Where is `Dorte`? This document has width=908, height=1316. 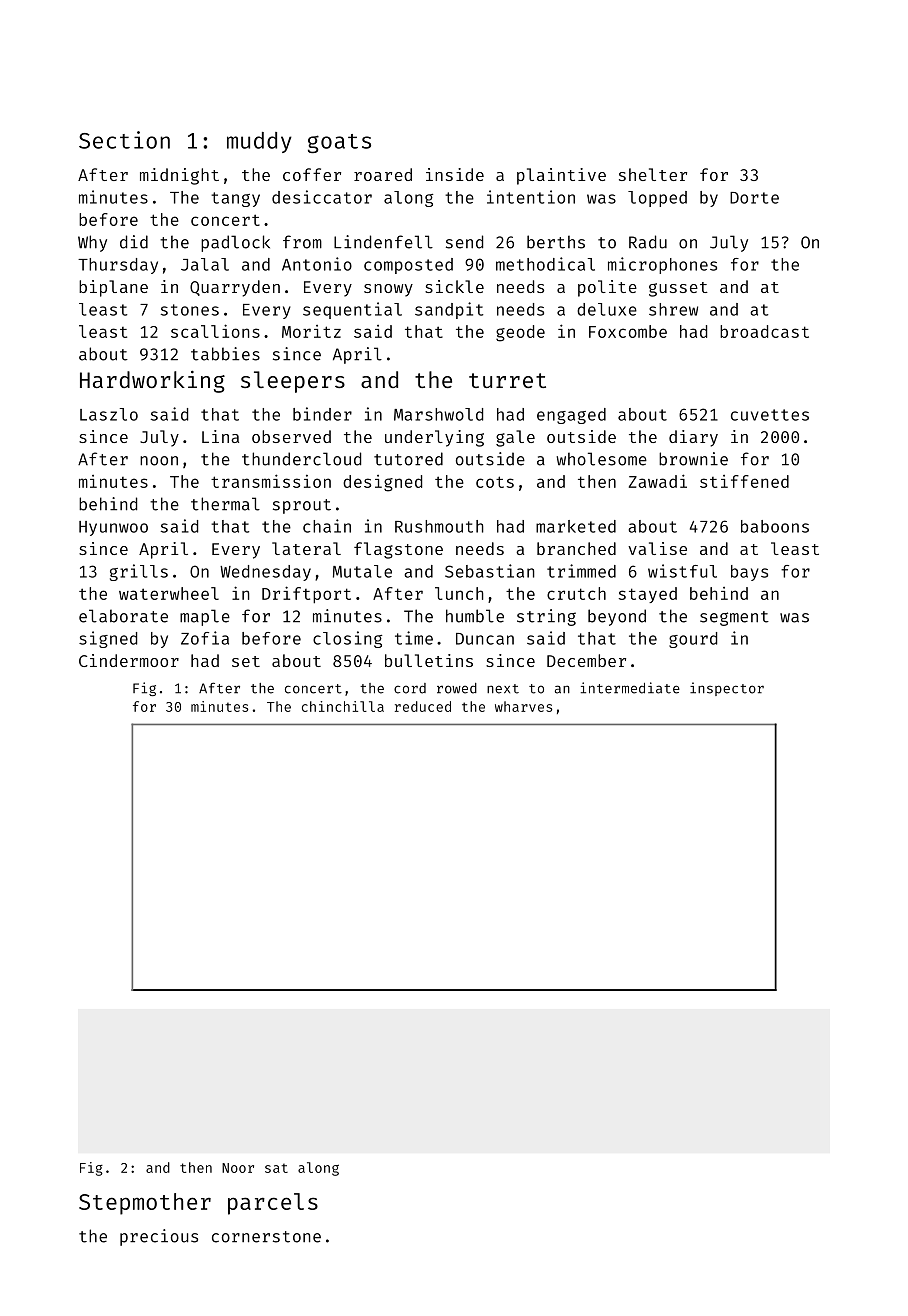 Dorte is located at coordinates (754, 198).
